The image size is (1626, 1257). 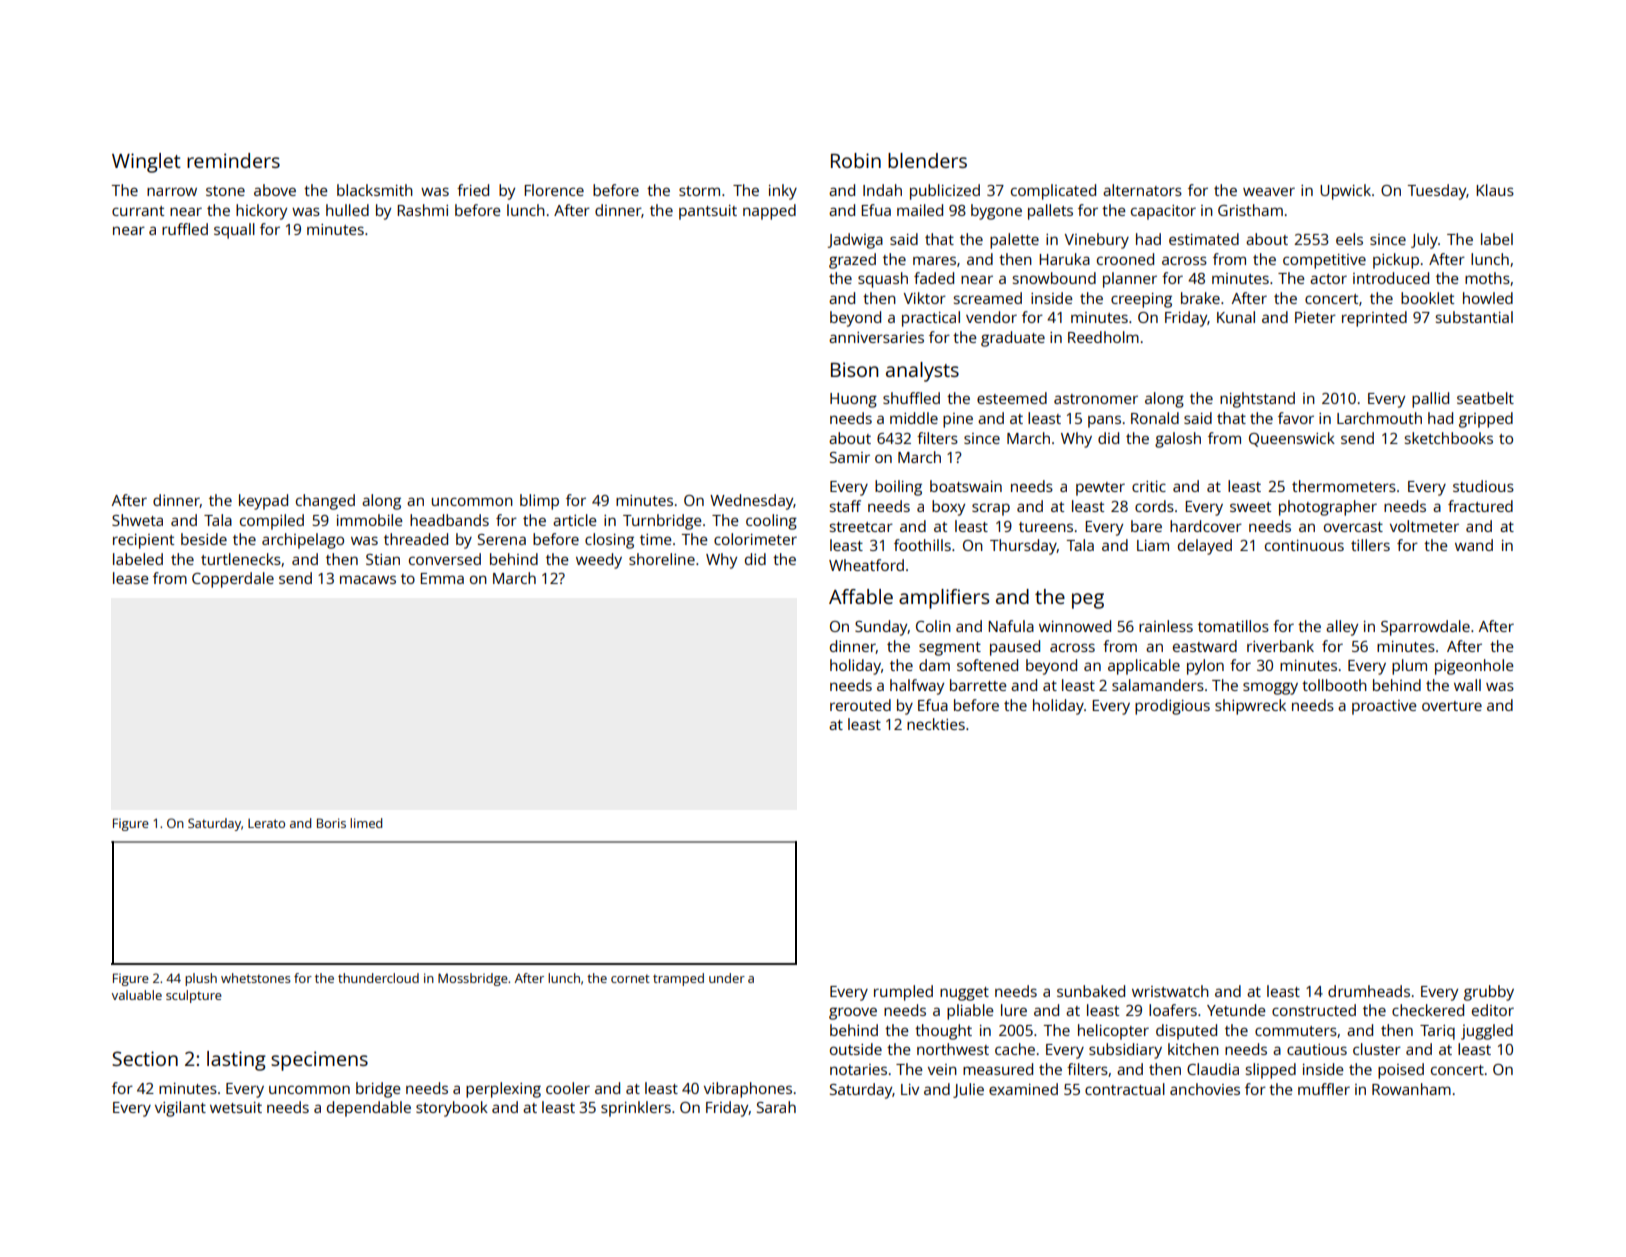 What do you see at coordinates (708, 212) in the screenshot?
I see `pantsuit` at bounding box center [708, 212].
